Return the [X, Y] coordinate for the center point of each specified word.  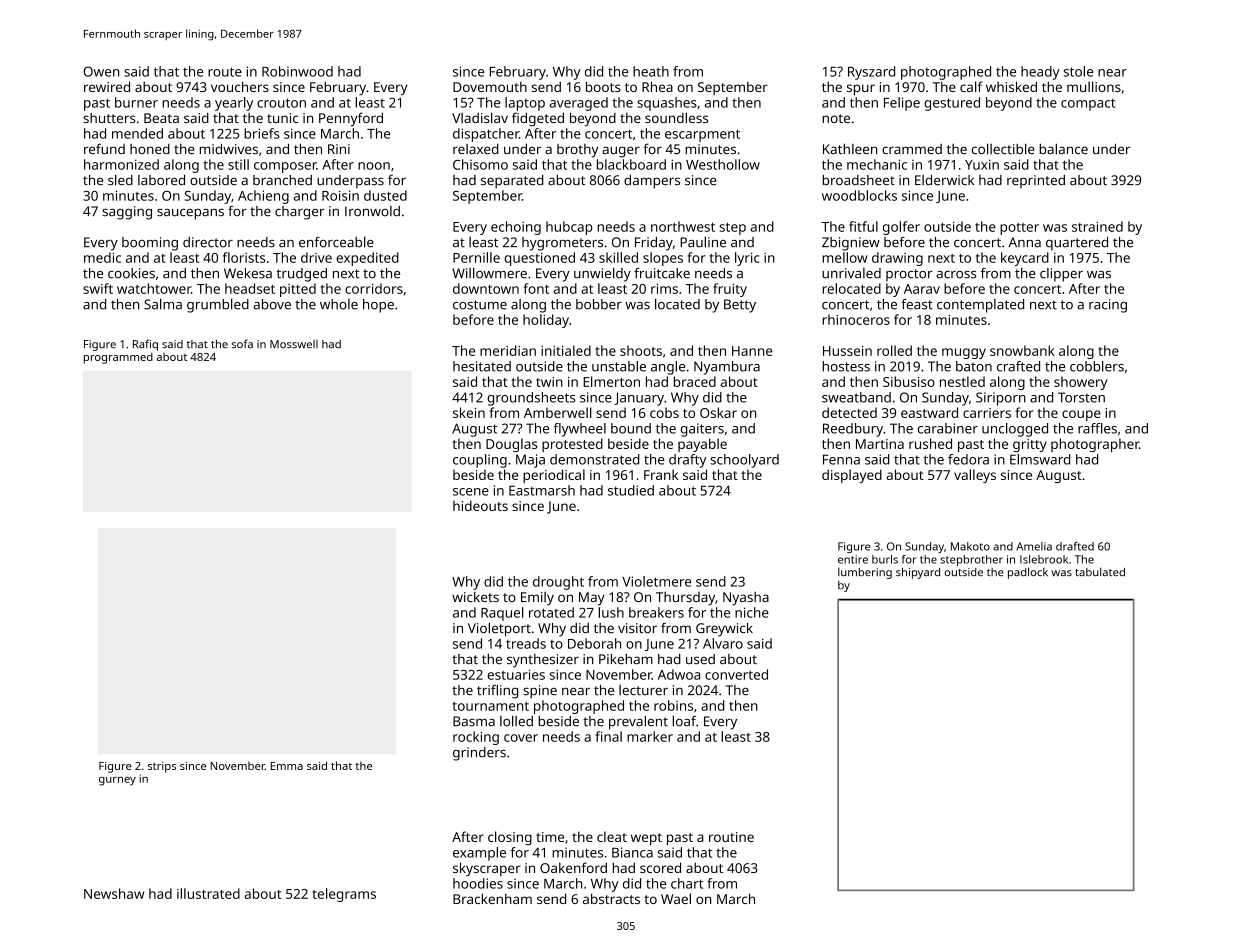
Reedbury [853, 430]
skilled [618, 257]
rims [664, 289]
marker [650, 736]
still [238, 164]
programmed [118, 358]
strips [162, 767]
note [836, 118]
